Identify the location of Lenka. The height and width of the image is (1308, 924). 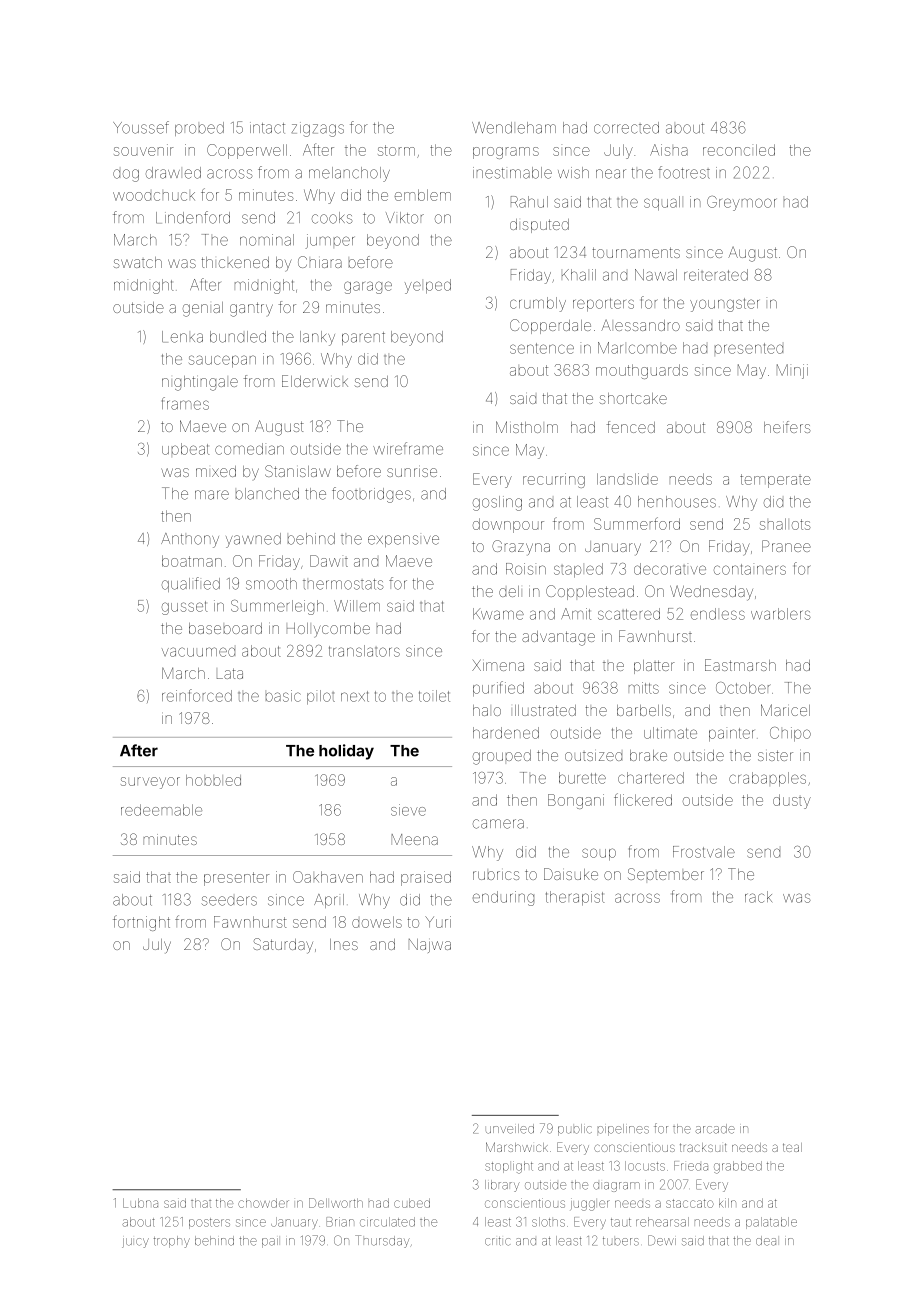
(182, 337).
